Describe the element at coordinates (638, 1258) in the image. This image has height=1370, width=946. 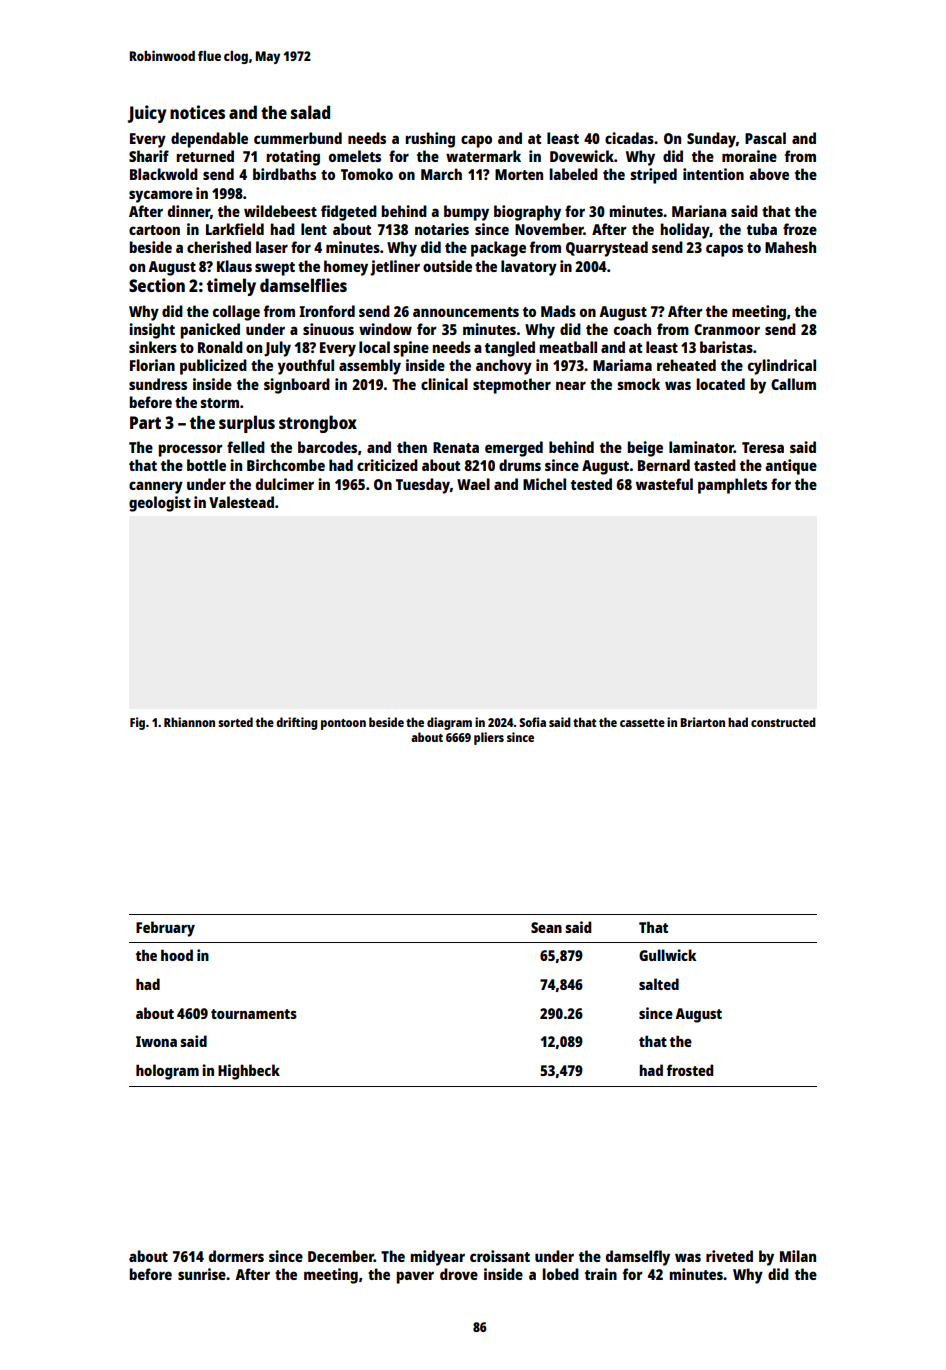
I see `damselfly` at that location.
